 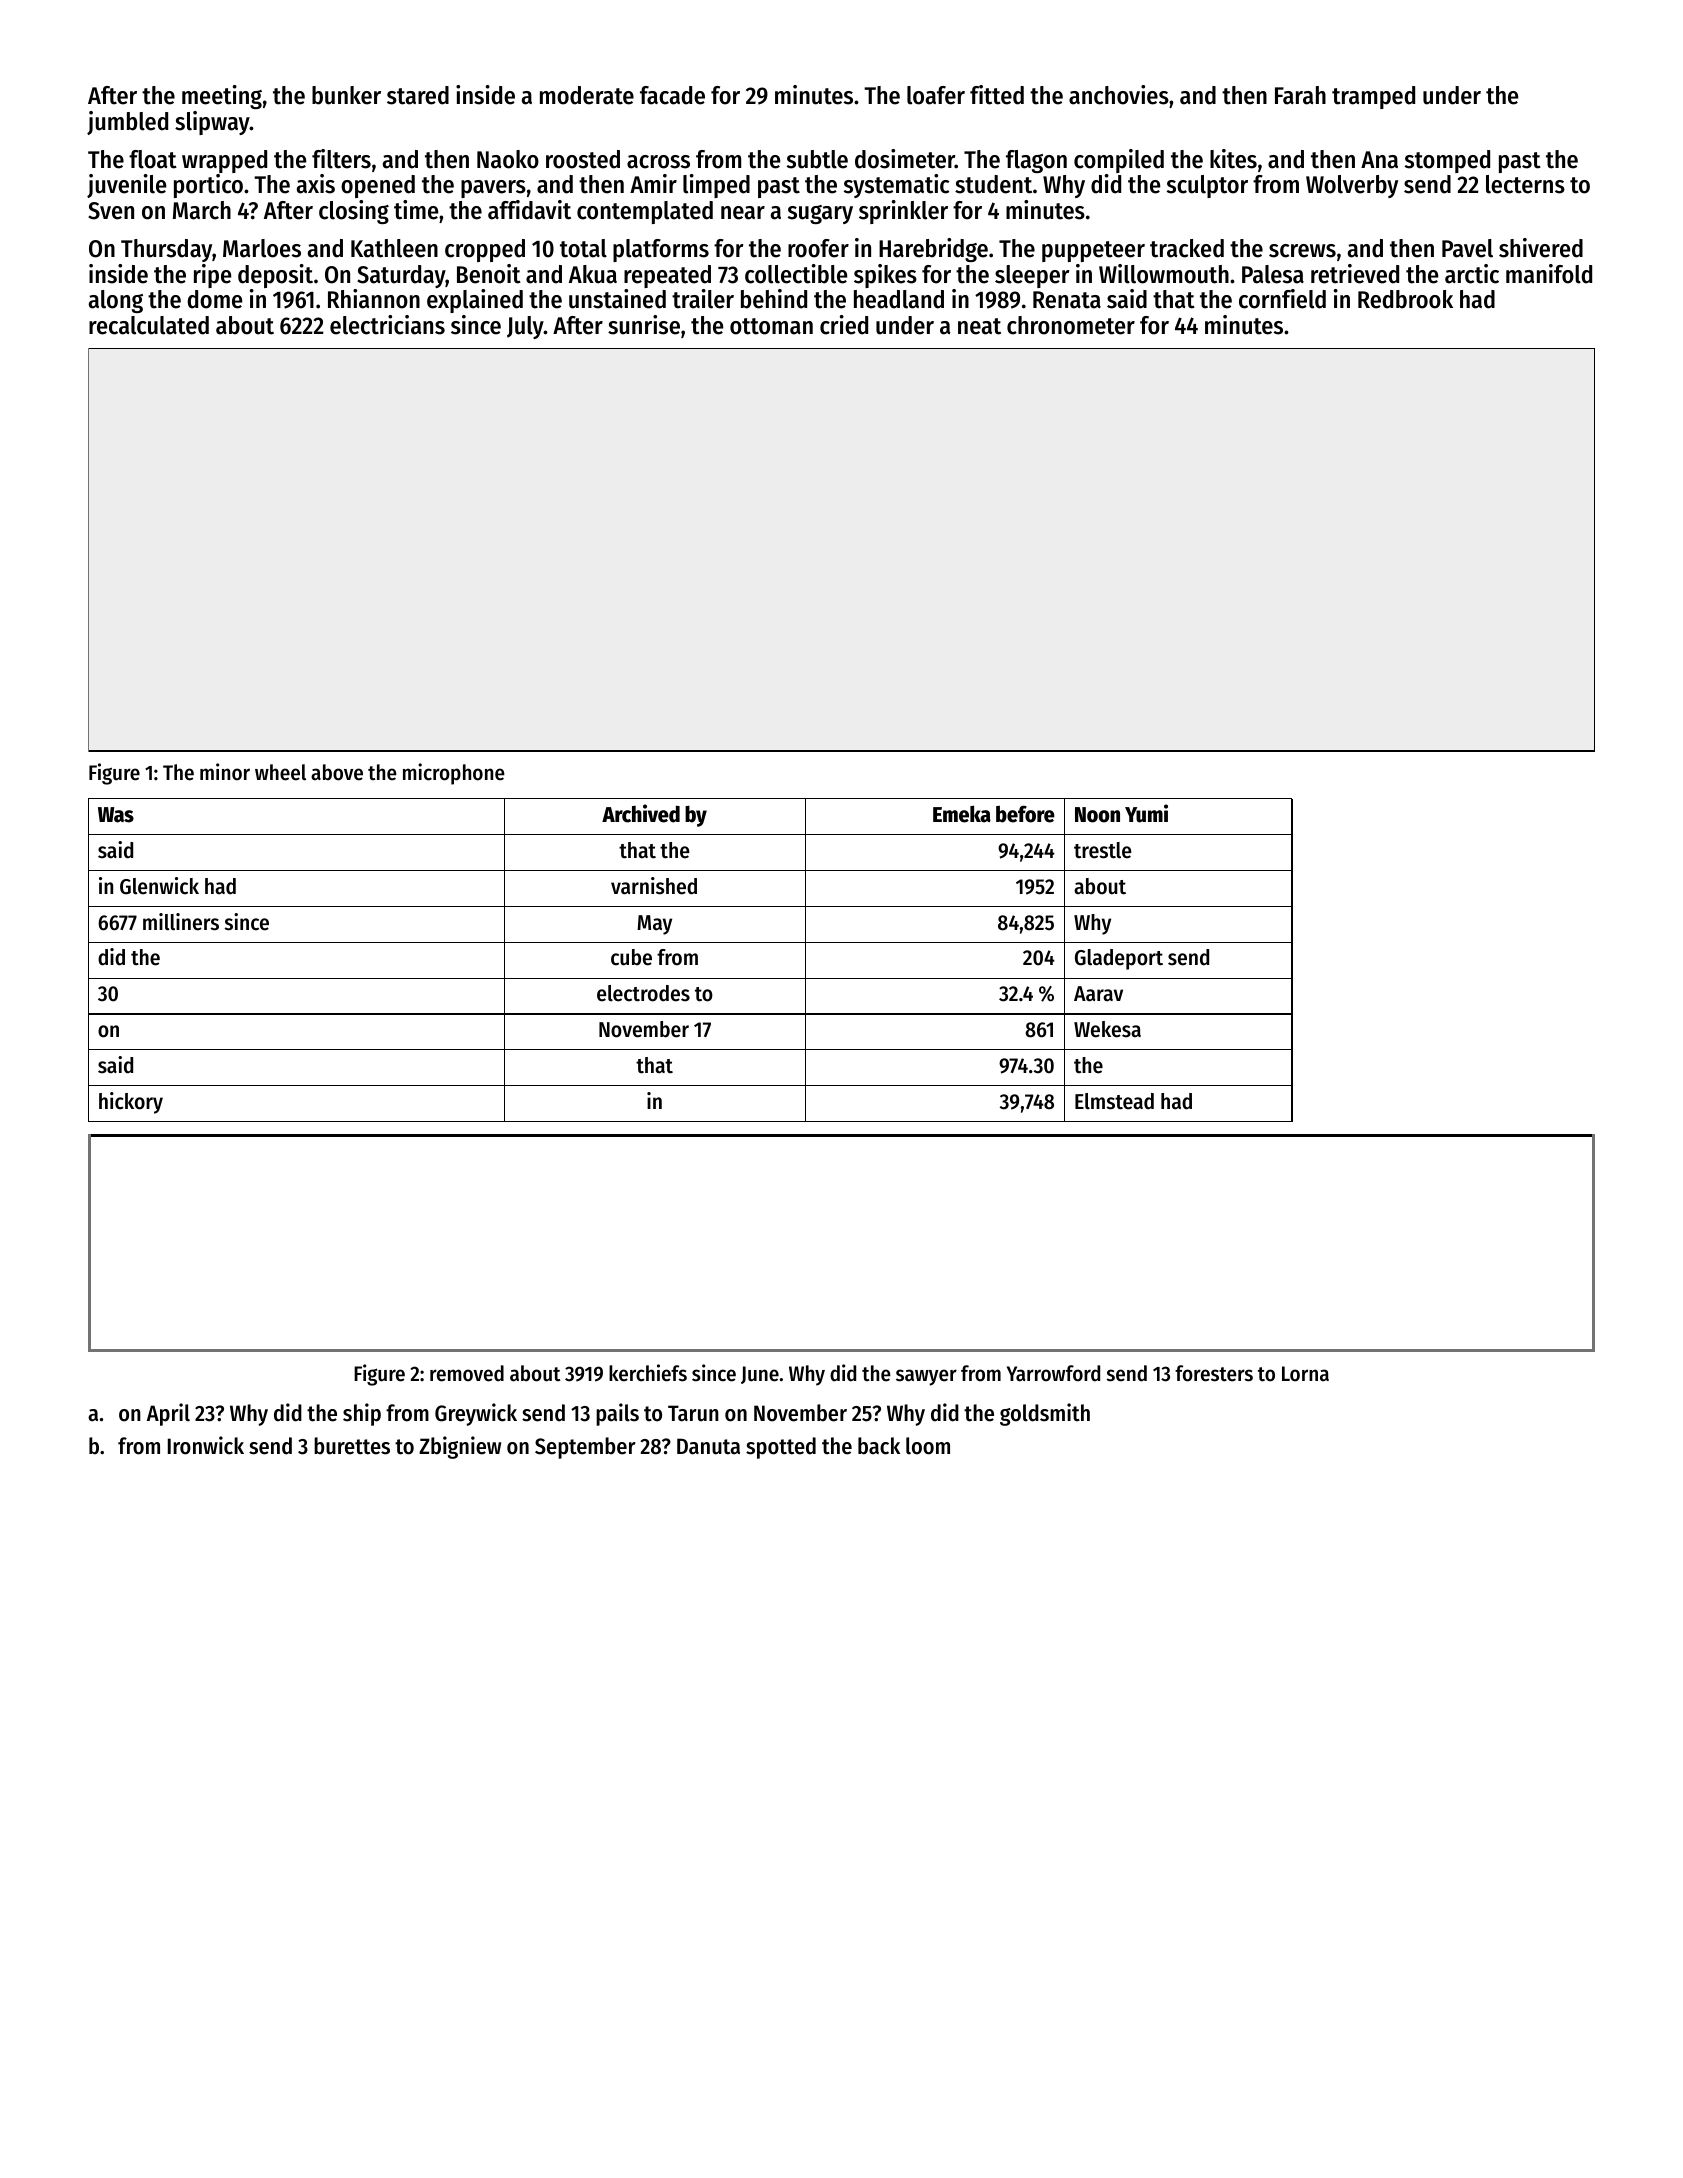 What do you see at coordinates (1107, 1029) in the screenshot?
I see `Wekesa` at bounding box center [1107, 1029].
